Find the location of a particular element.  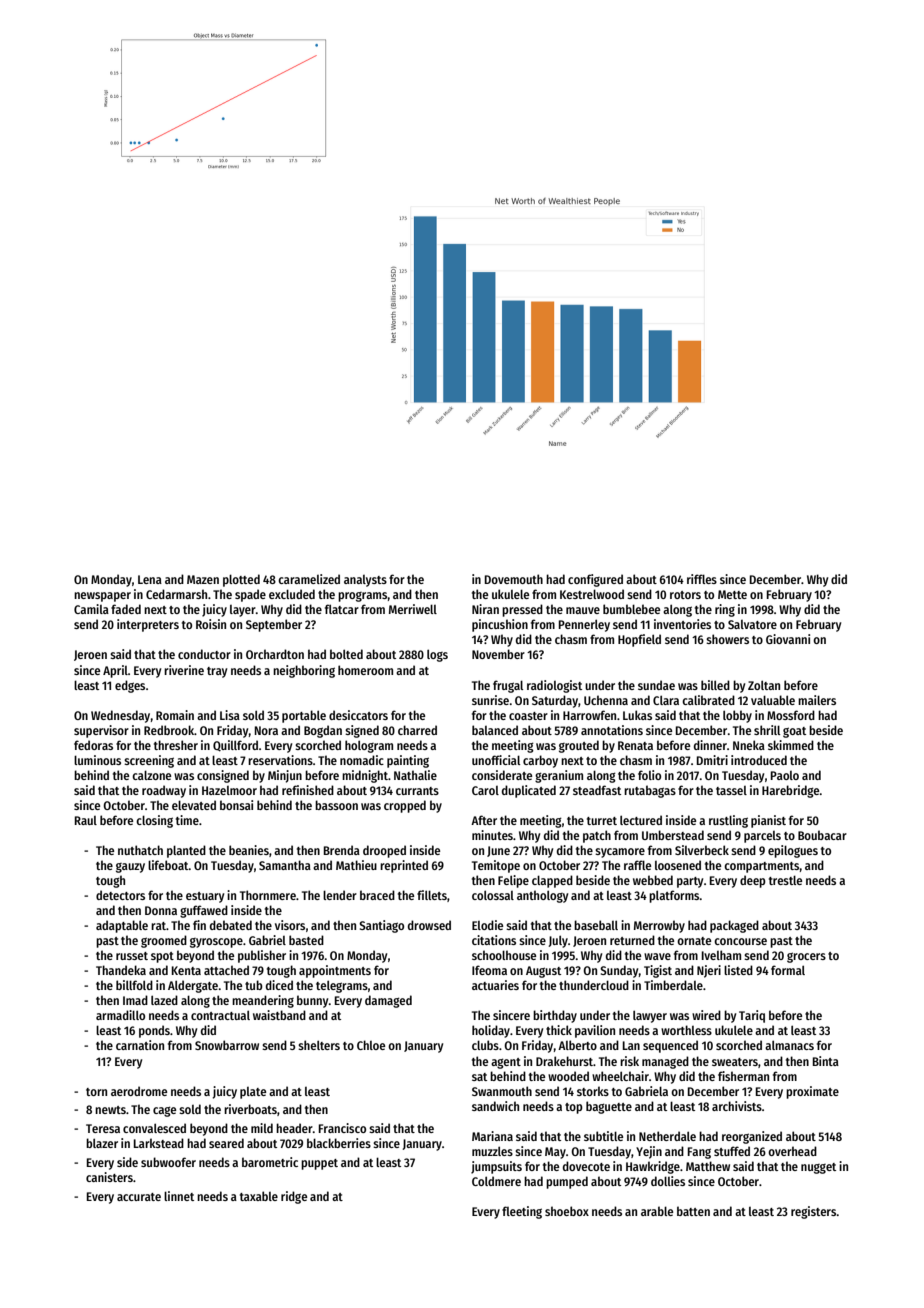

anthology is located at coordinates (542, 896).
